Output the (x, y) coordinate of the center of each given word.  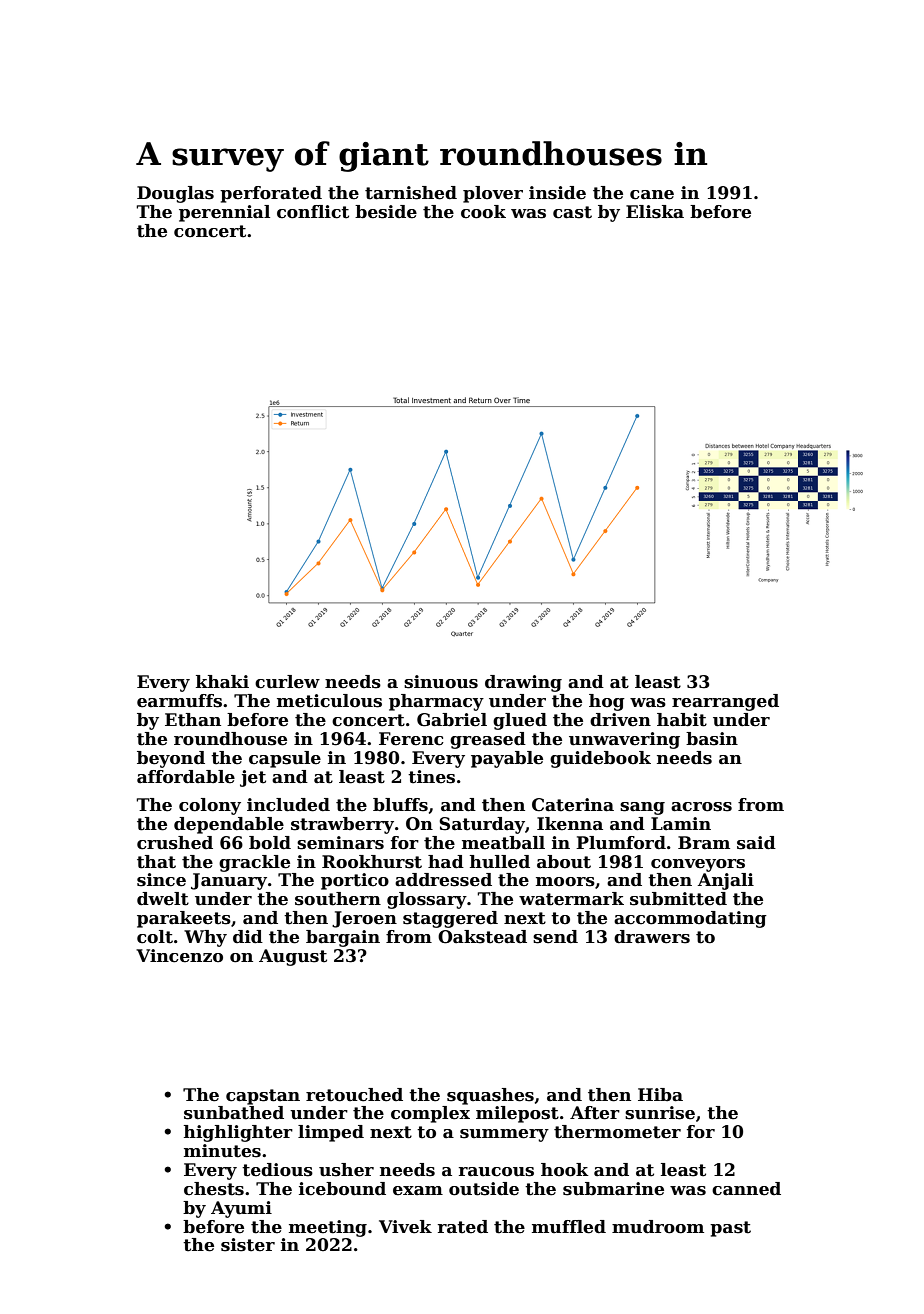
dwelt (163, 899)
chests (214, 1189)
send (555, 937)
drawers (652, 937)
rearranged (725, 702)
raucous (496, 1172)
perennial (224, 213)
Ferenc (411, 739)
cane (652, 195)
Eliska (655, 212)
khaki (222, 682)
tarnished (411, 193)
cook (483, 212)
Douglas (175, 194)
